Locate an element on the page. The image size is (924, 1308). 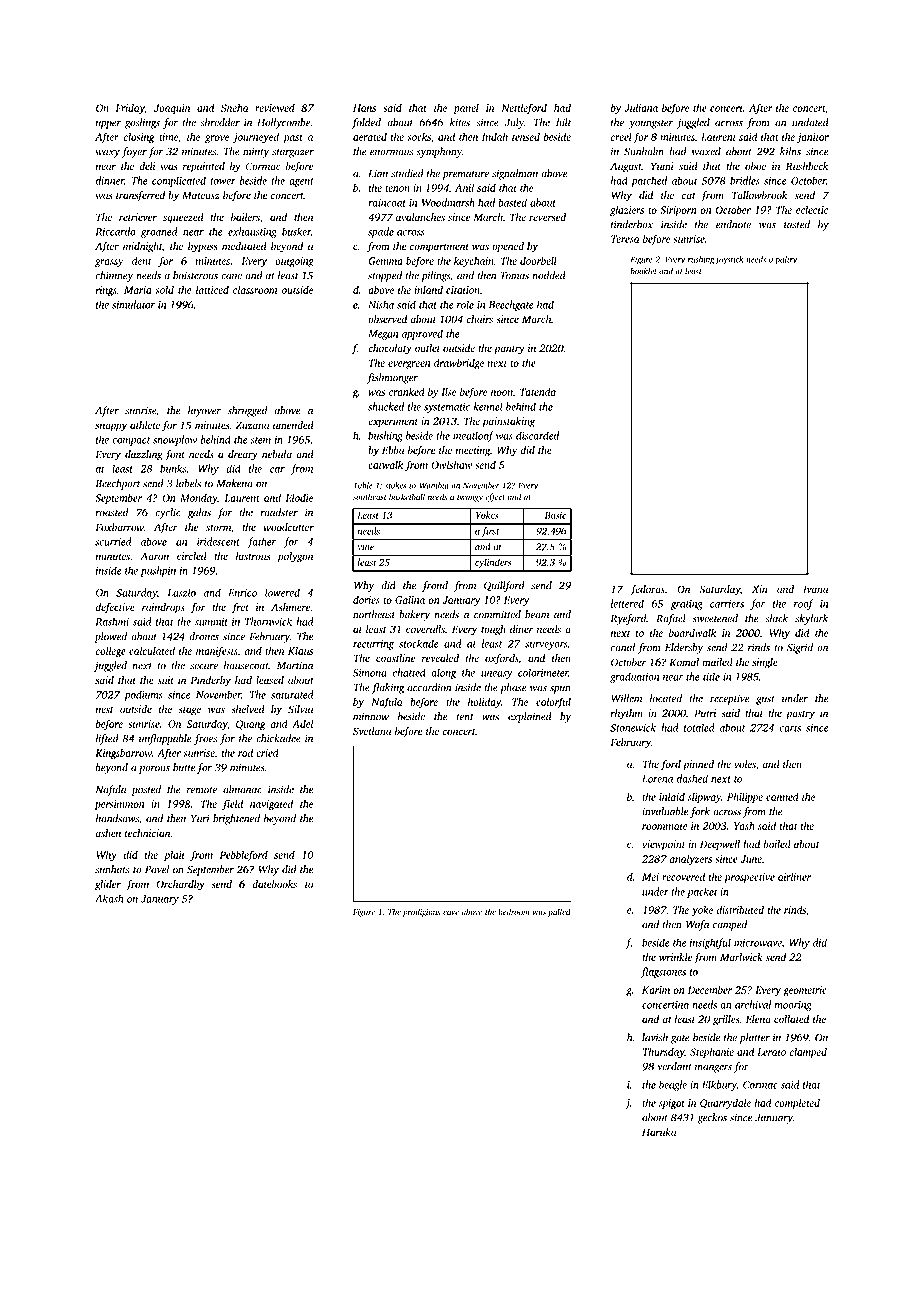
Haruka is located at coordinates (659, 1132).
